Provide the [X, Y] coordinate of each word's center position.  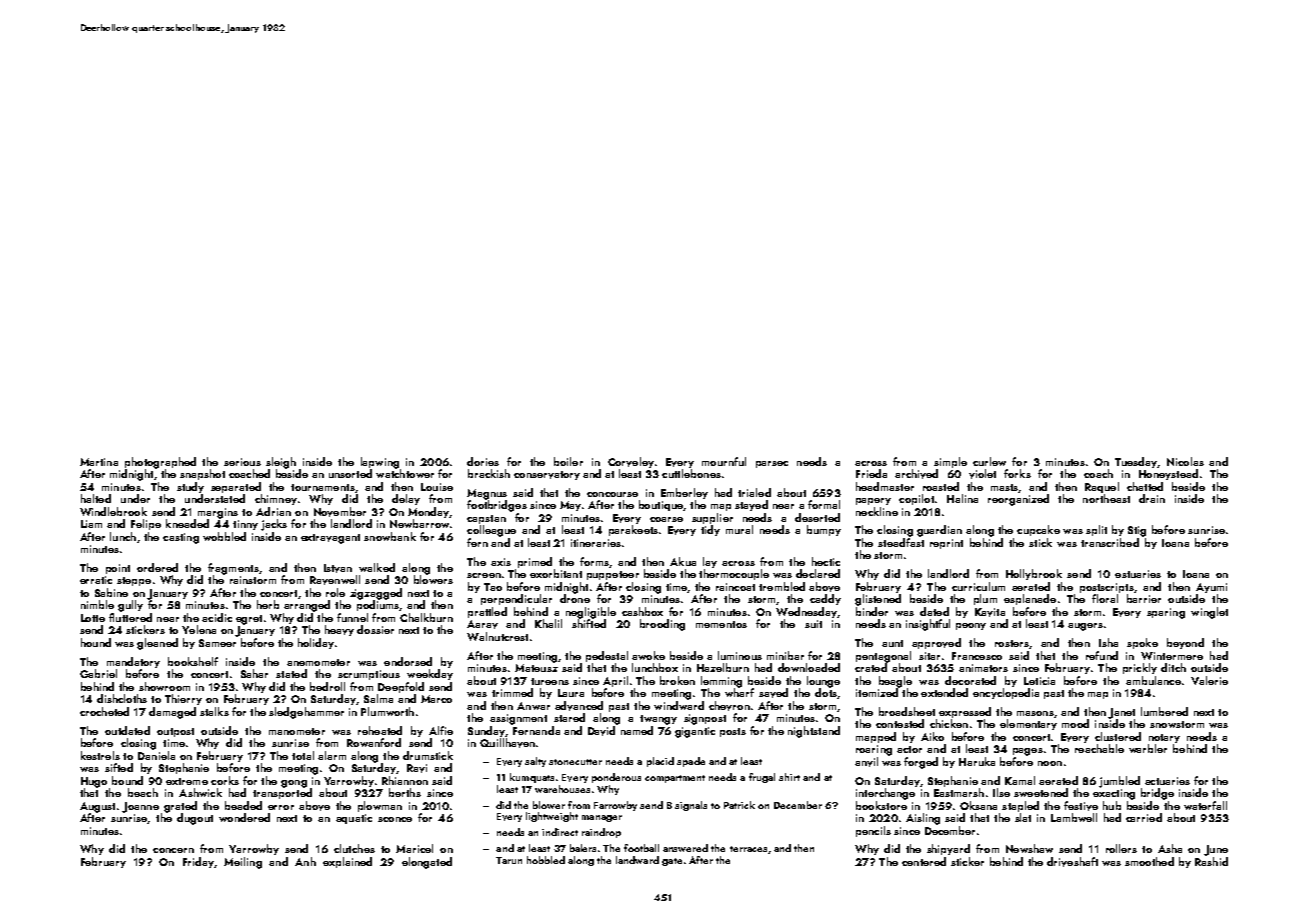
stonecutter [575, 762]
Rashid [1211, 861]
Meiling [243, 863]
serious [242, 462]
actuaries [1167, 781]
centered [924, 861]
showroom [164, 686]
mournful [724, 461]
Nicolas [1185, 461]
